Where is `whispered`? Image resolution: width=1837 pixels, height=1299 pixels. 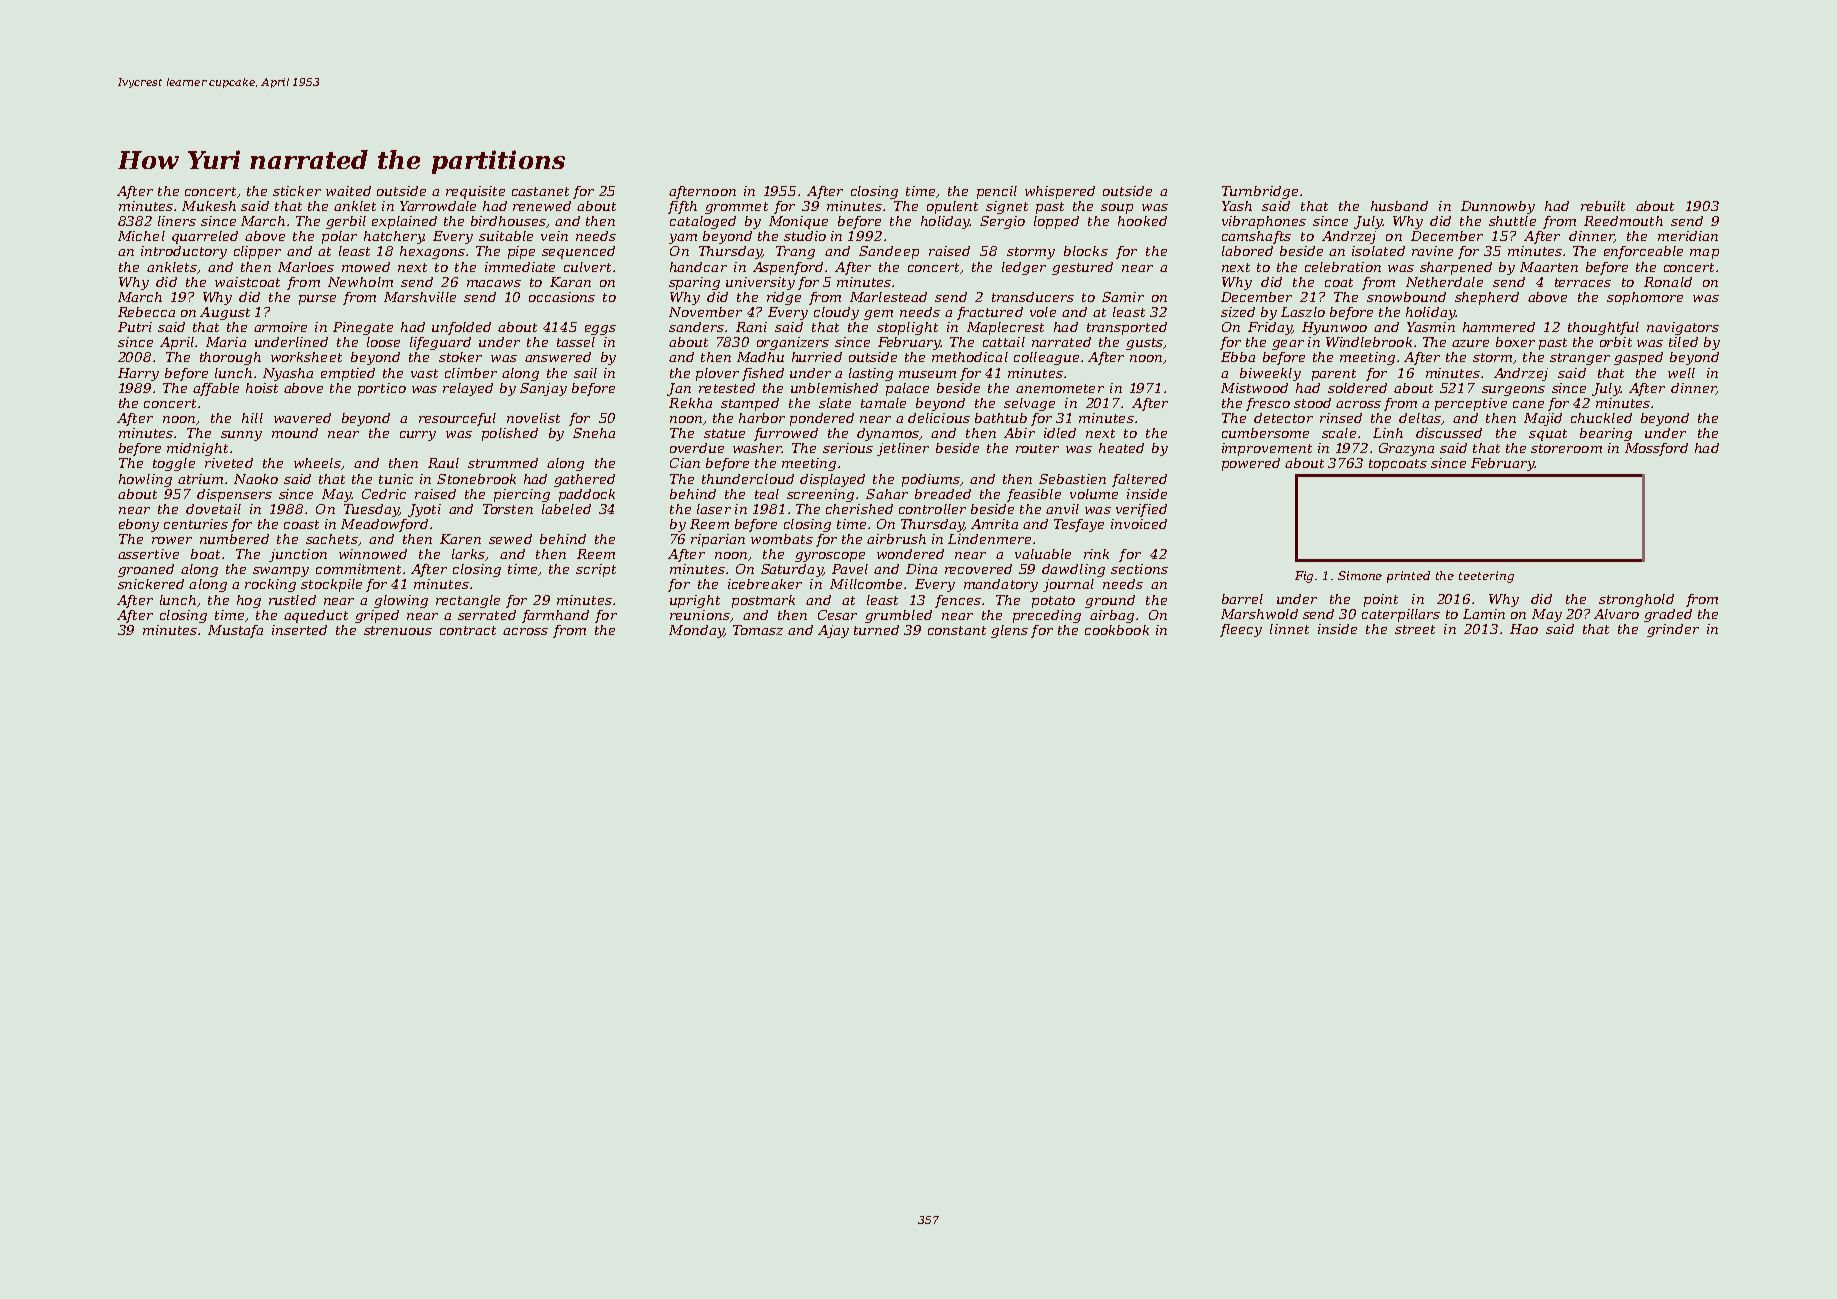
whispered is located at coordinates (1060, 192).
